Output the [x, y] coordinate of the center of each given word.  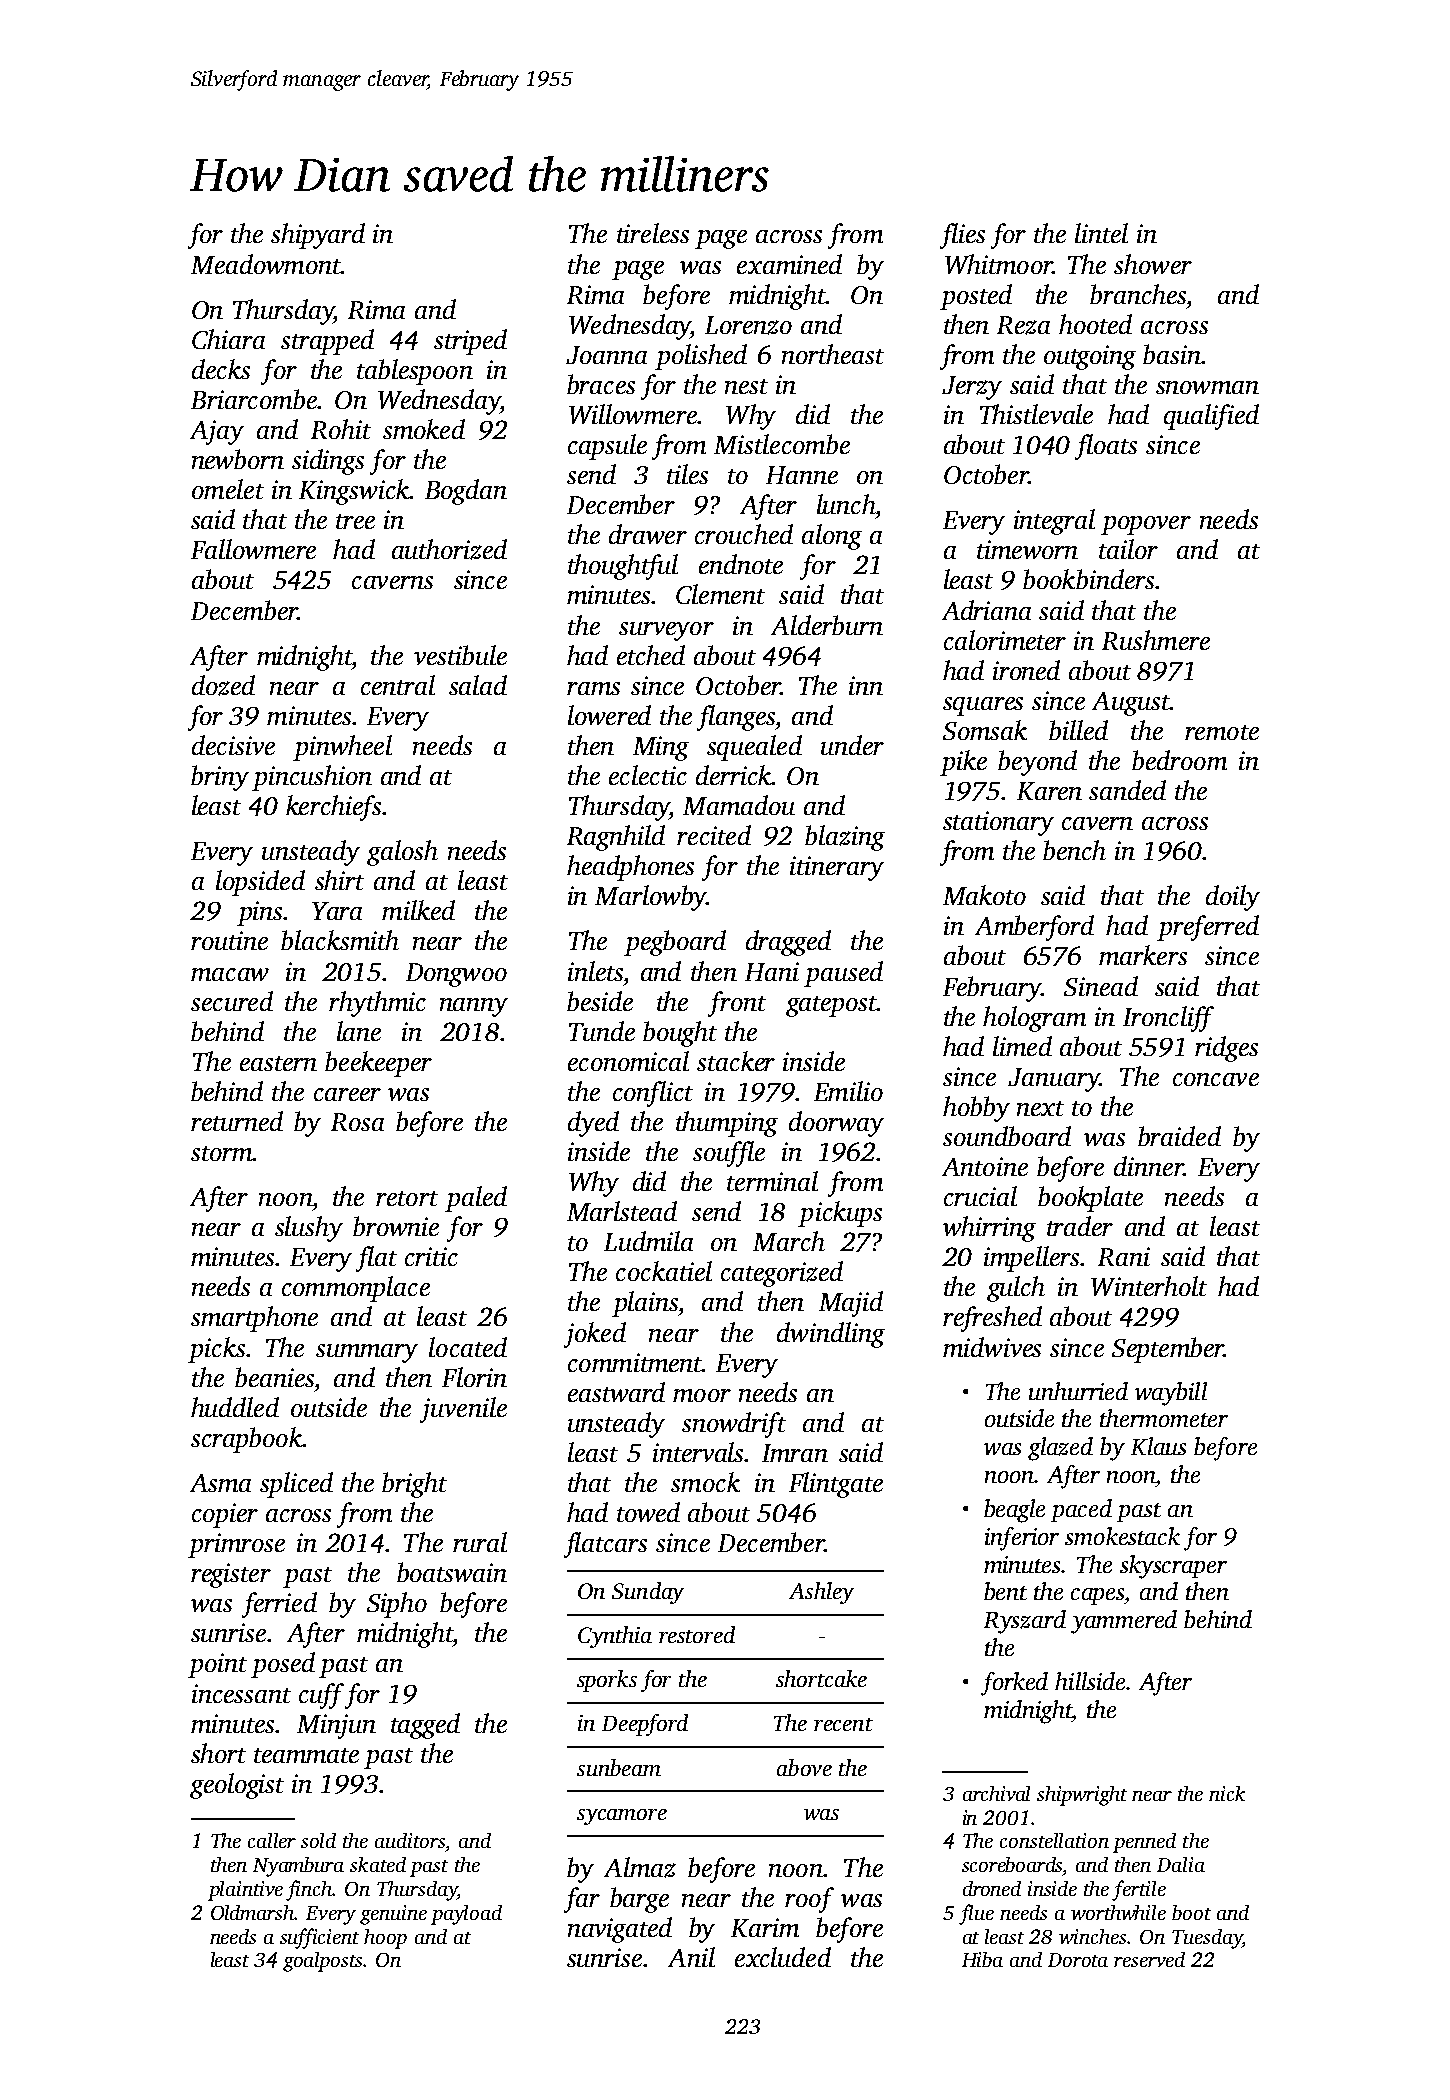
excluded [783, 1957]
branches [1138, 294]
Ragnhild [616, 838]
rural [480, 1542]
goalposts [322, 1962]
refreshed [992, 1319]
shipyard [318, 236]
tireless [653, 233]
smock [705, 1482]
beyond [1037, 763]
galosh [402, 853]
